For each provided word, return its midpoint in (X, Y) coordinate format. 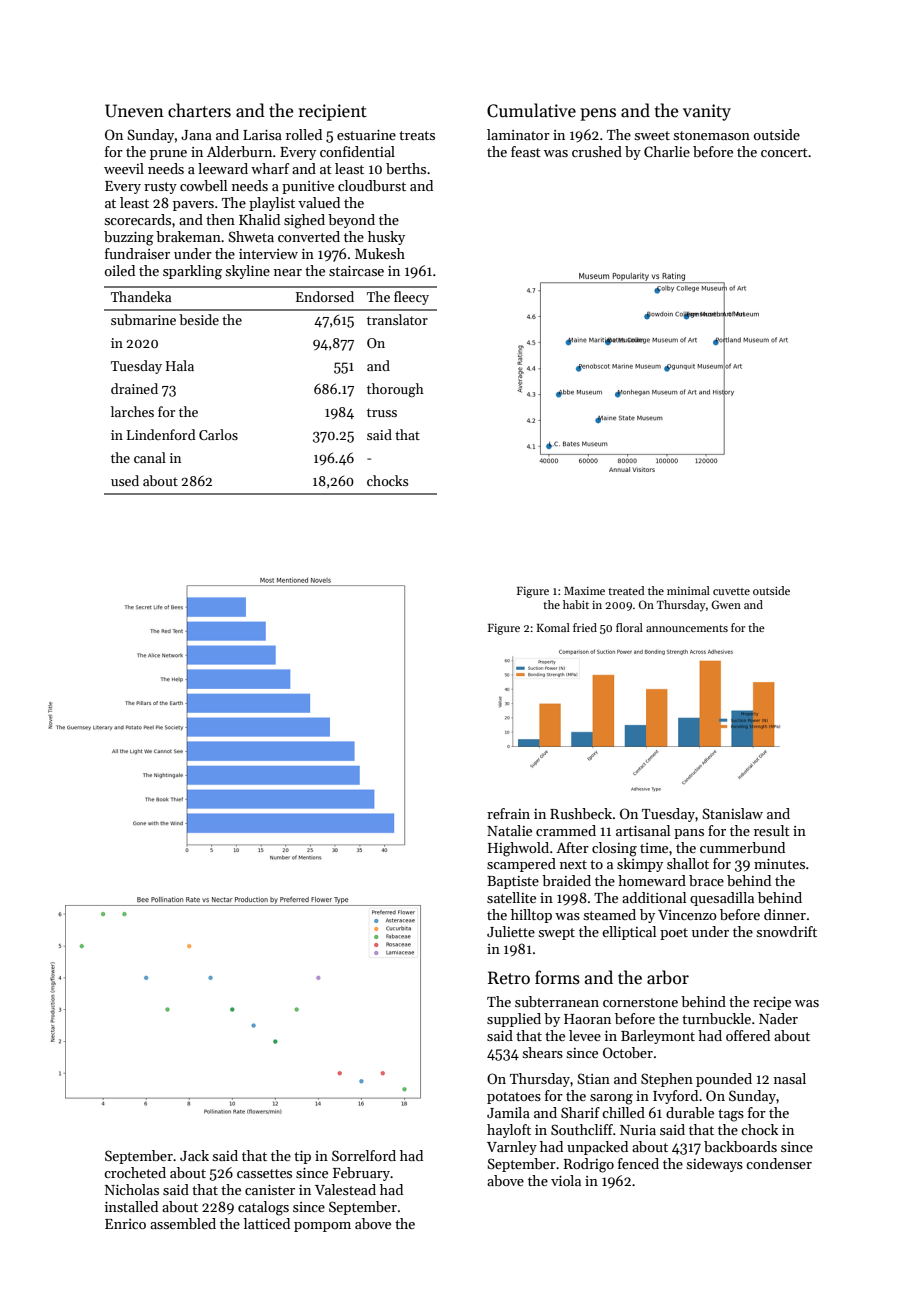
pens (598, 114)
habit (576, 604)
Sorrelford (364, 1155)
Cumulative (531, 110)
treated (626, 590)
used (125, 480)
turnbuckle (716, 1018)
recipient (333, 112)
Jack (194, 1155)
